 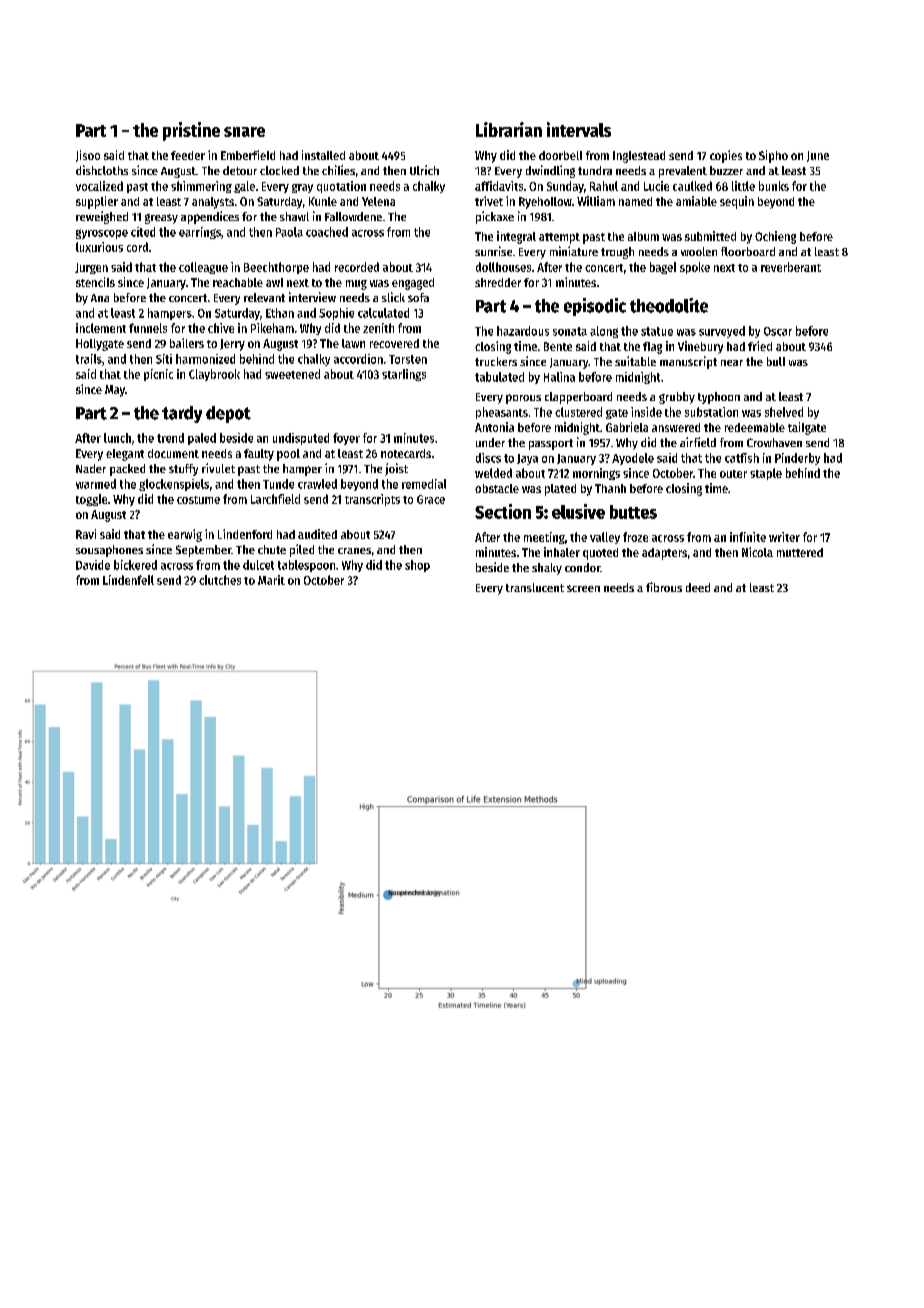 What do you see at coordinates (288, 455) in the screenshot?
I see `pool` at bounding box center [288, 455].
